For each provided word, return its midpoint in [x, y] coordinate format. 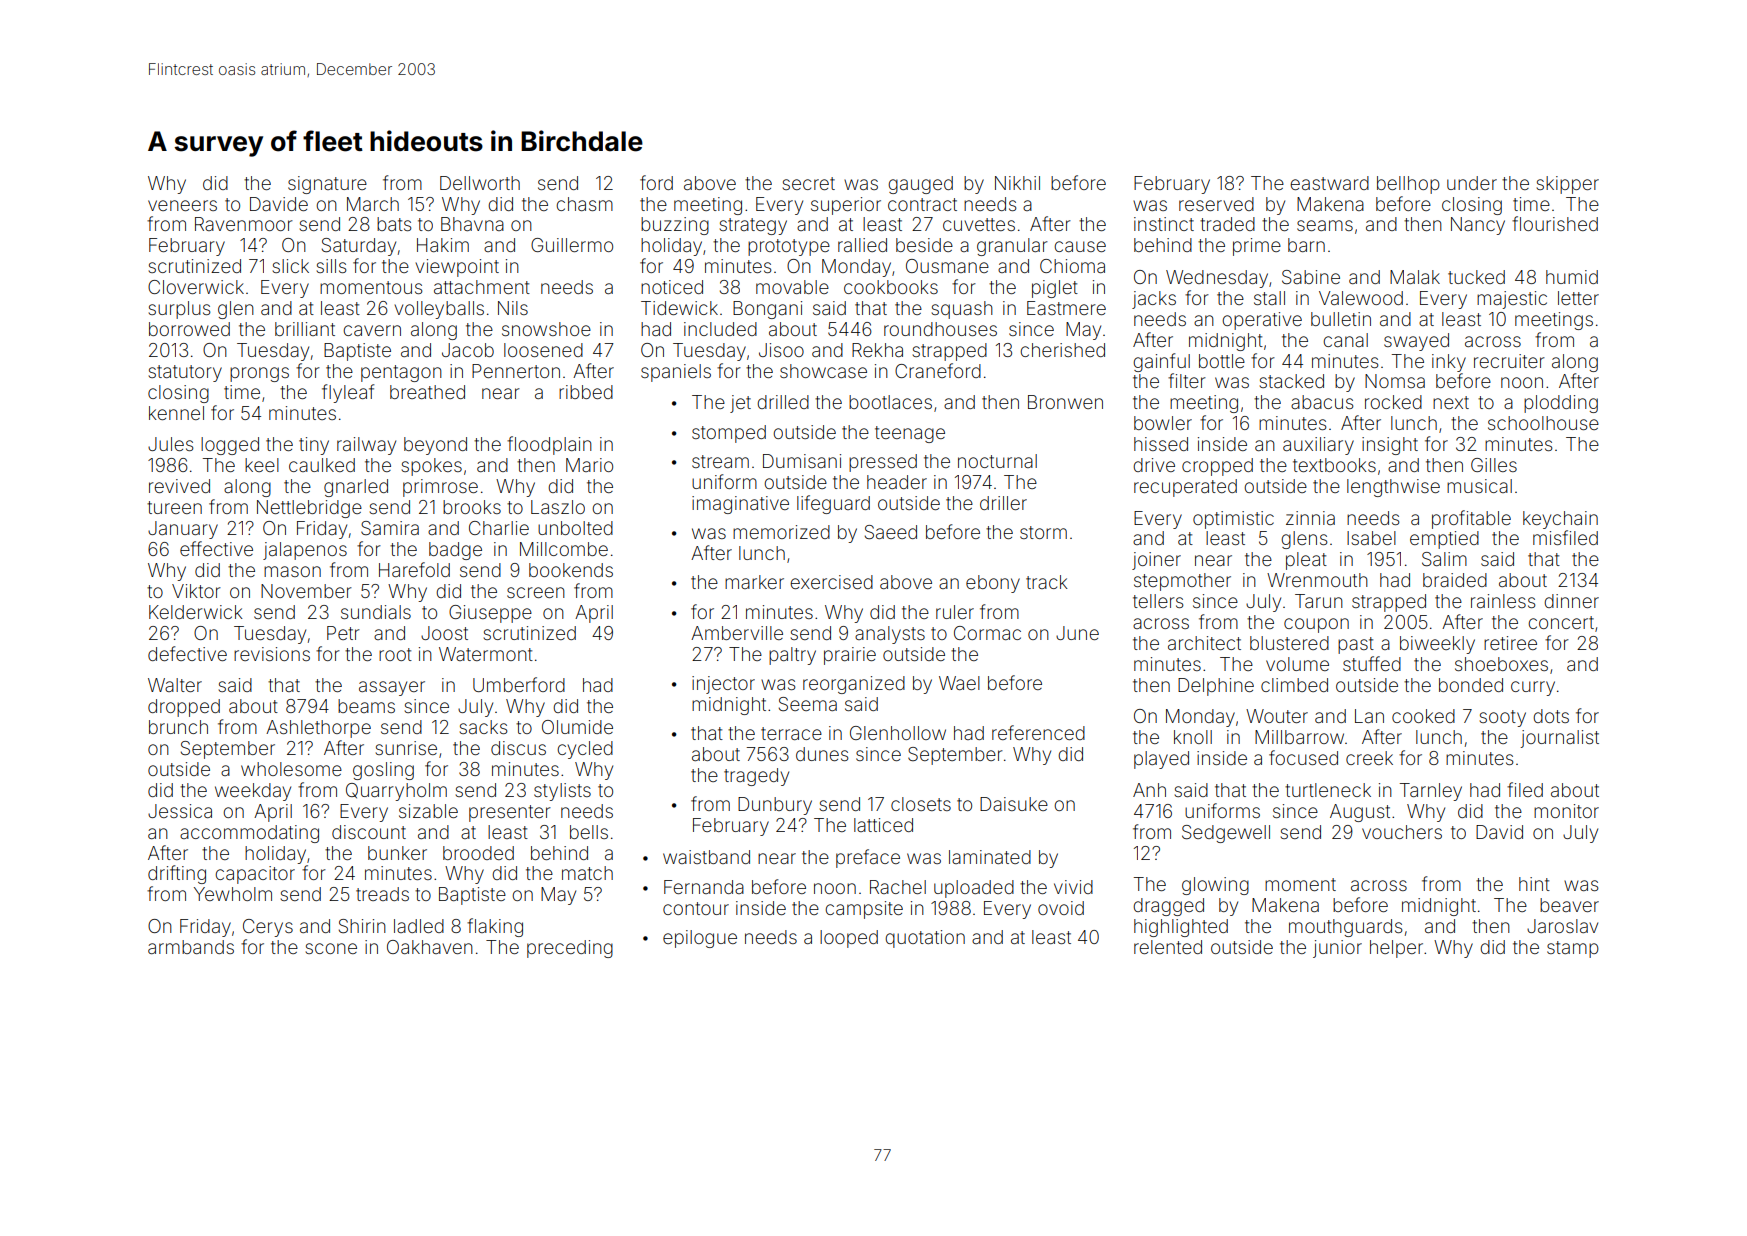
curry [1533, 688]
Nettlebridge [309, 509]
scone [331, 948]
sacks [484, 727]
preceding [570, 949]
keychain [1560, 520]
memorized [781, 532]
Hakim [443, 245]
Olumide [577, 727]
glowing [1215, 886]
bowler [1163, 423]
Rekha [877, 350]
